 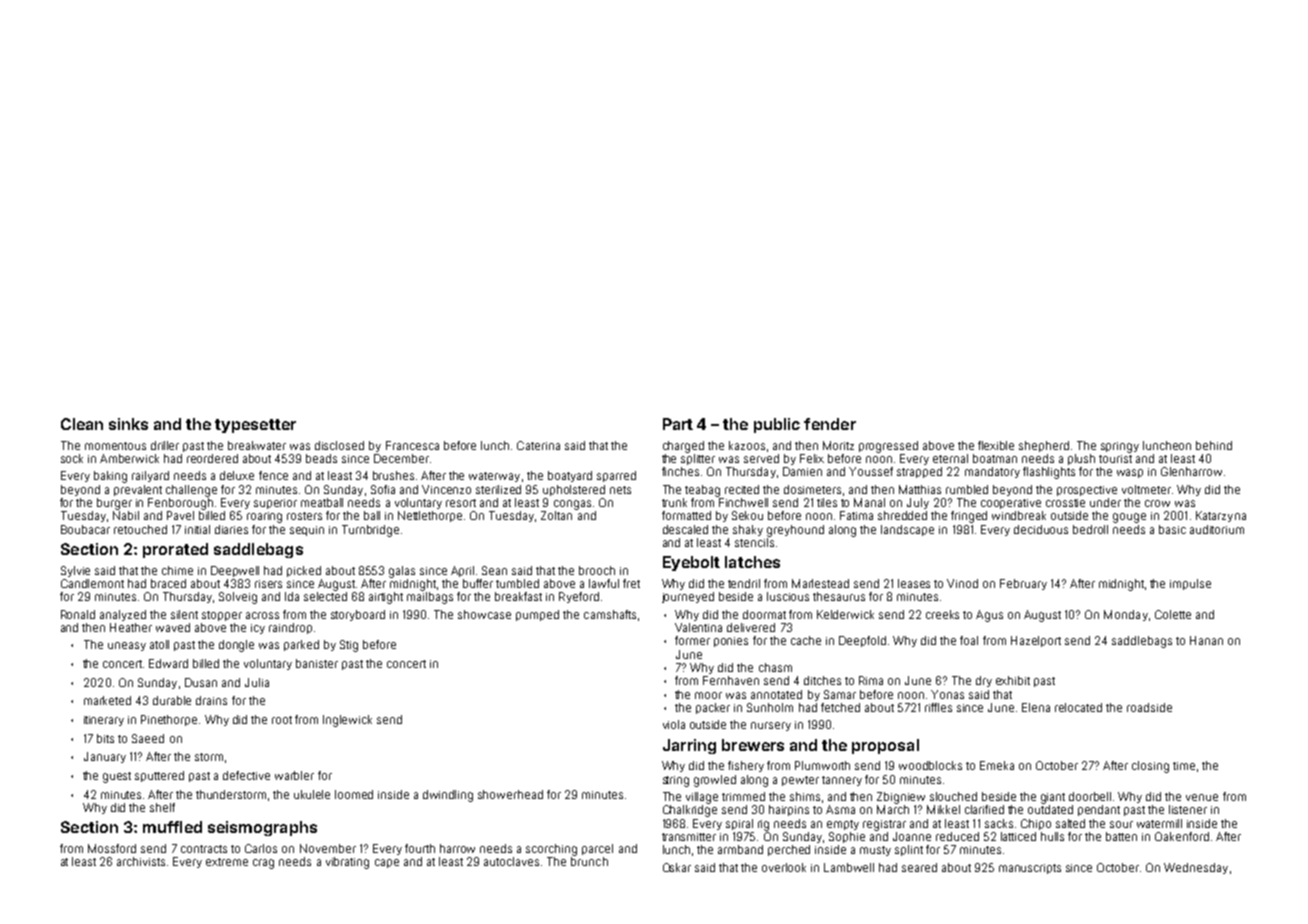 I want to click on luscious, so click(x=788, y=596).
